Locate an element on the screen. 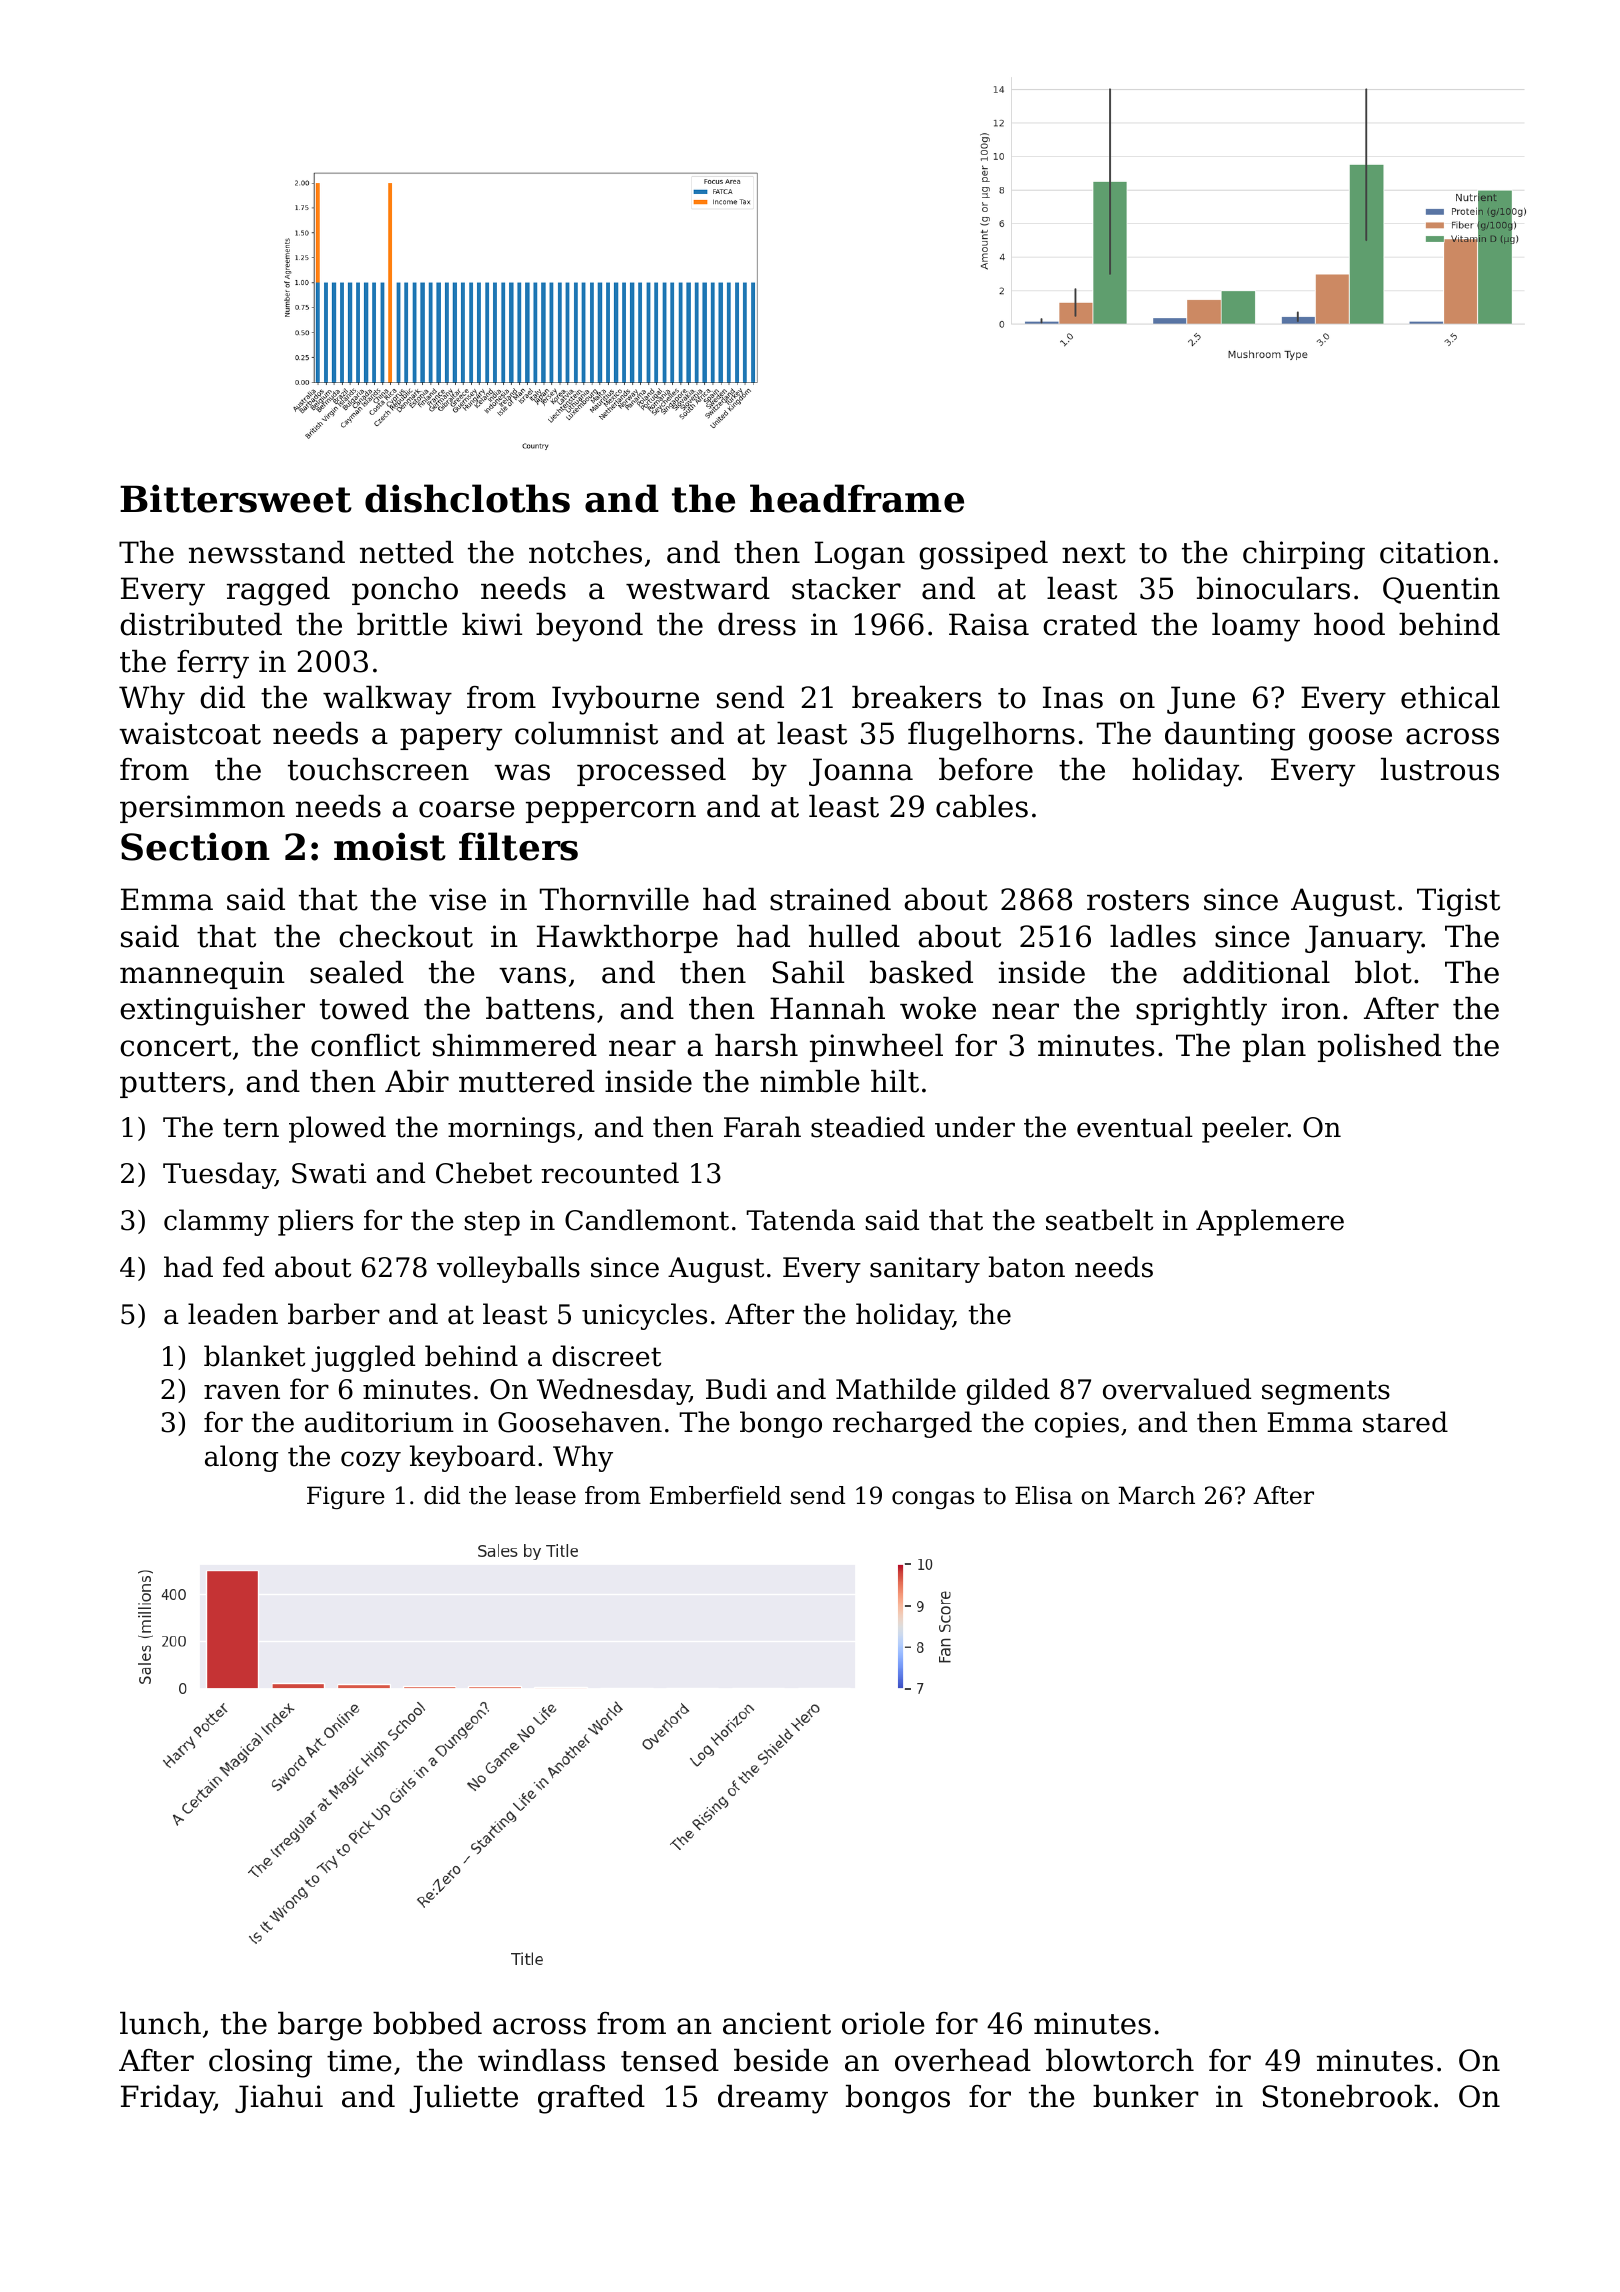 This screenshot has height=2292, width=1620. congas is located at coordinates (933, 1500).
